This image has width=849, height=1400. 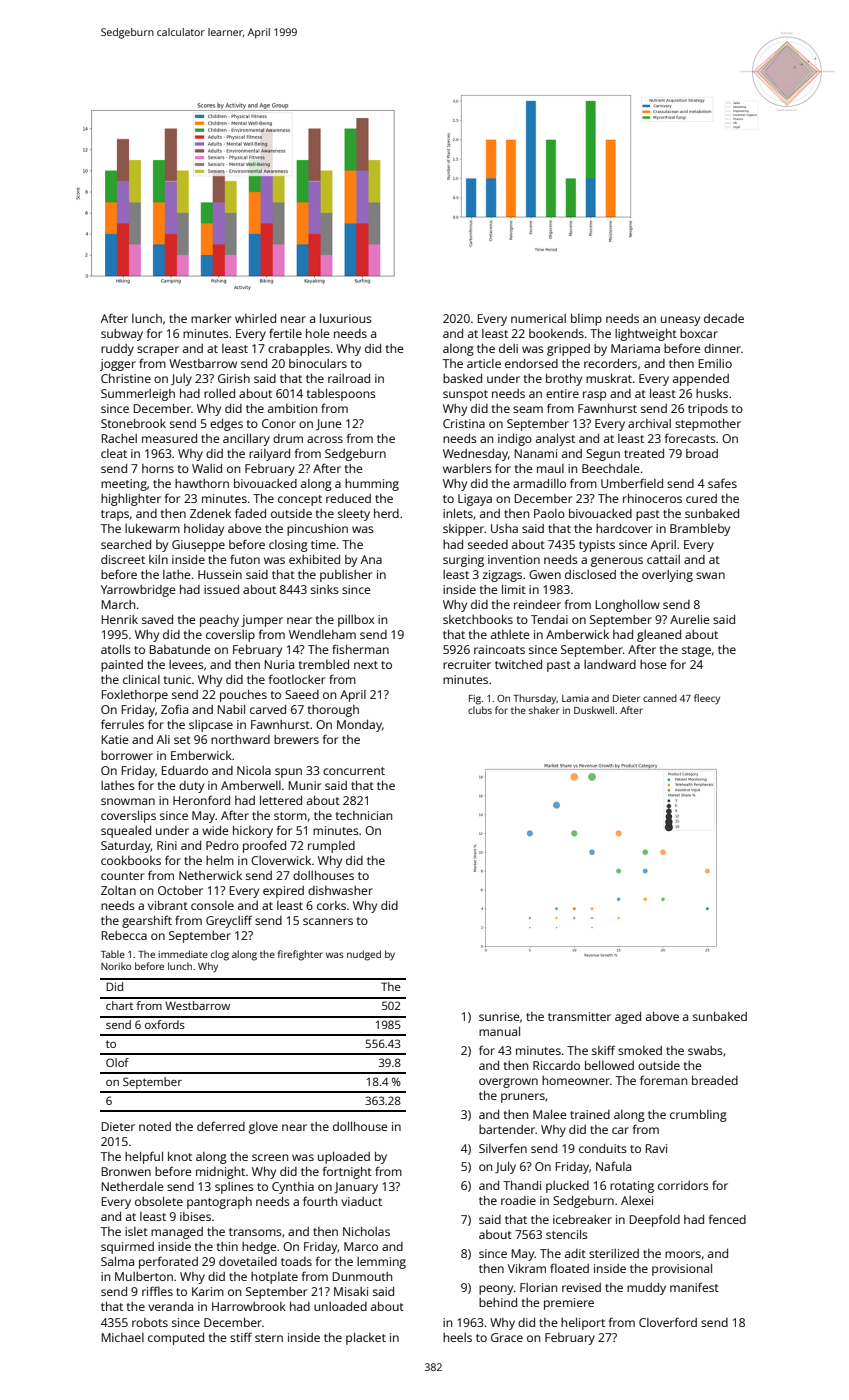 What do you see at coordinates (646, 335) in the image?
I see `lightweight` at bounding box center [646, 335].
